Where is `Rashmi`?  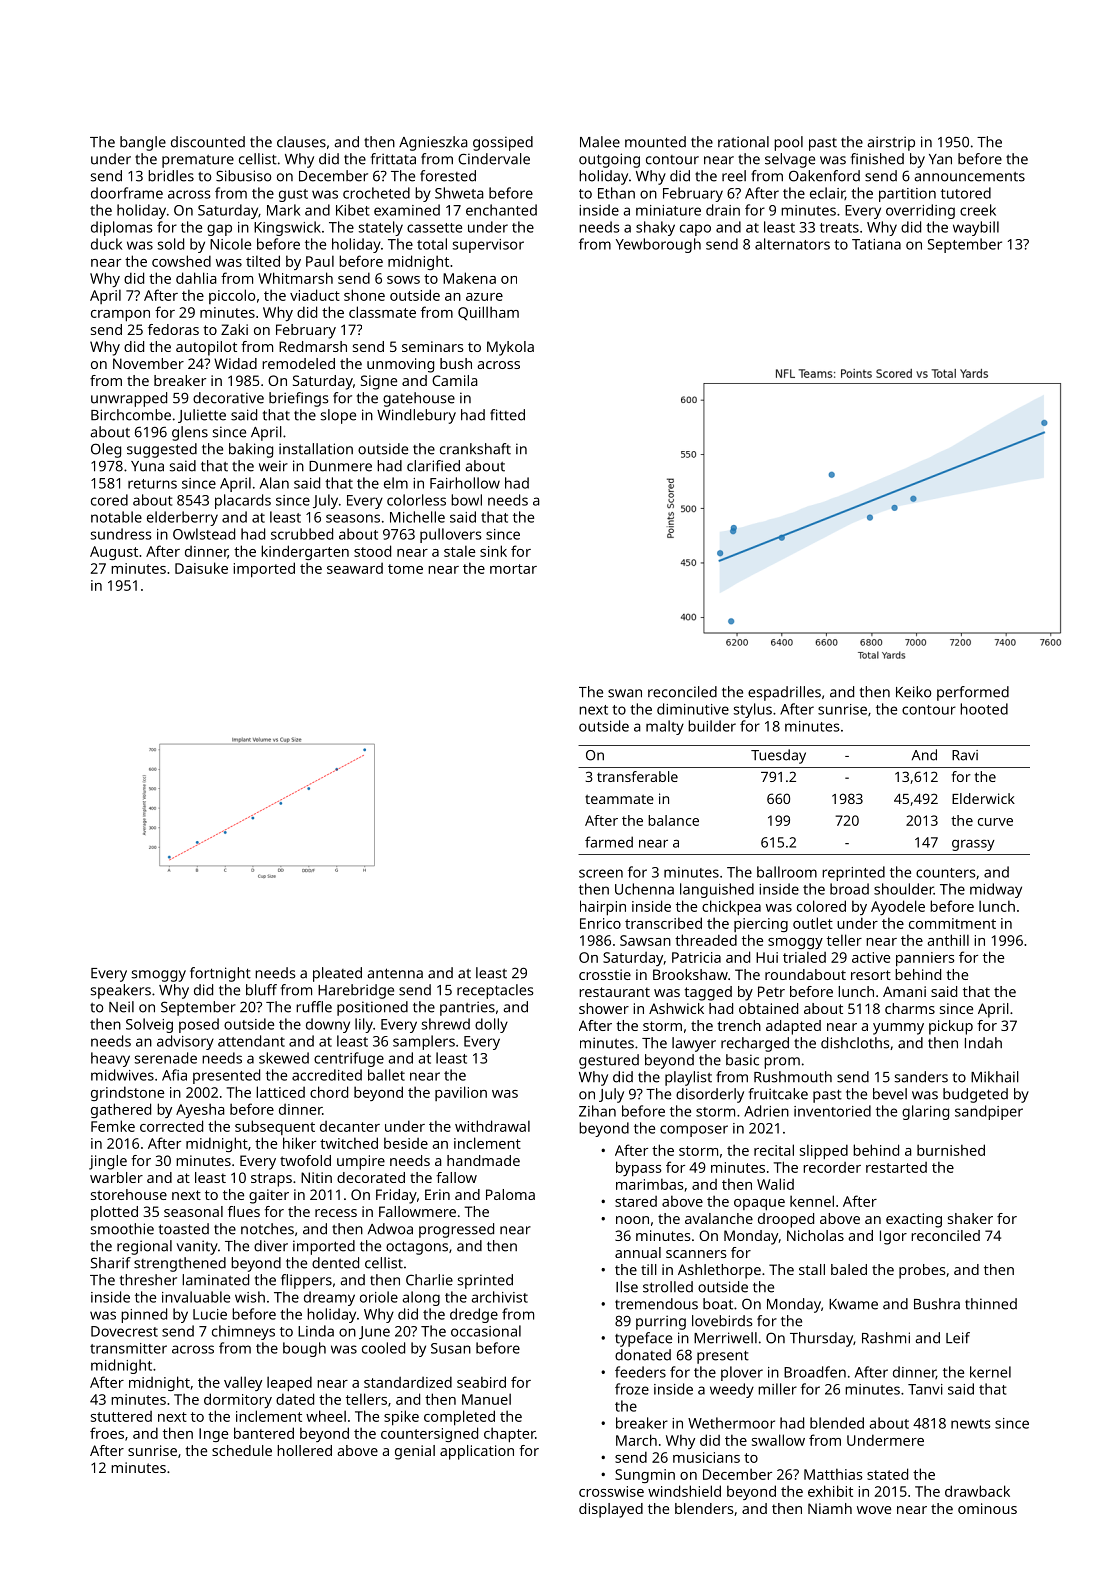 Rashmi is located at coordinates (886, 1338).
